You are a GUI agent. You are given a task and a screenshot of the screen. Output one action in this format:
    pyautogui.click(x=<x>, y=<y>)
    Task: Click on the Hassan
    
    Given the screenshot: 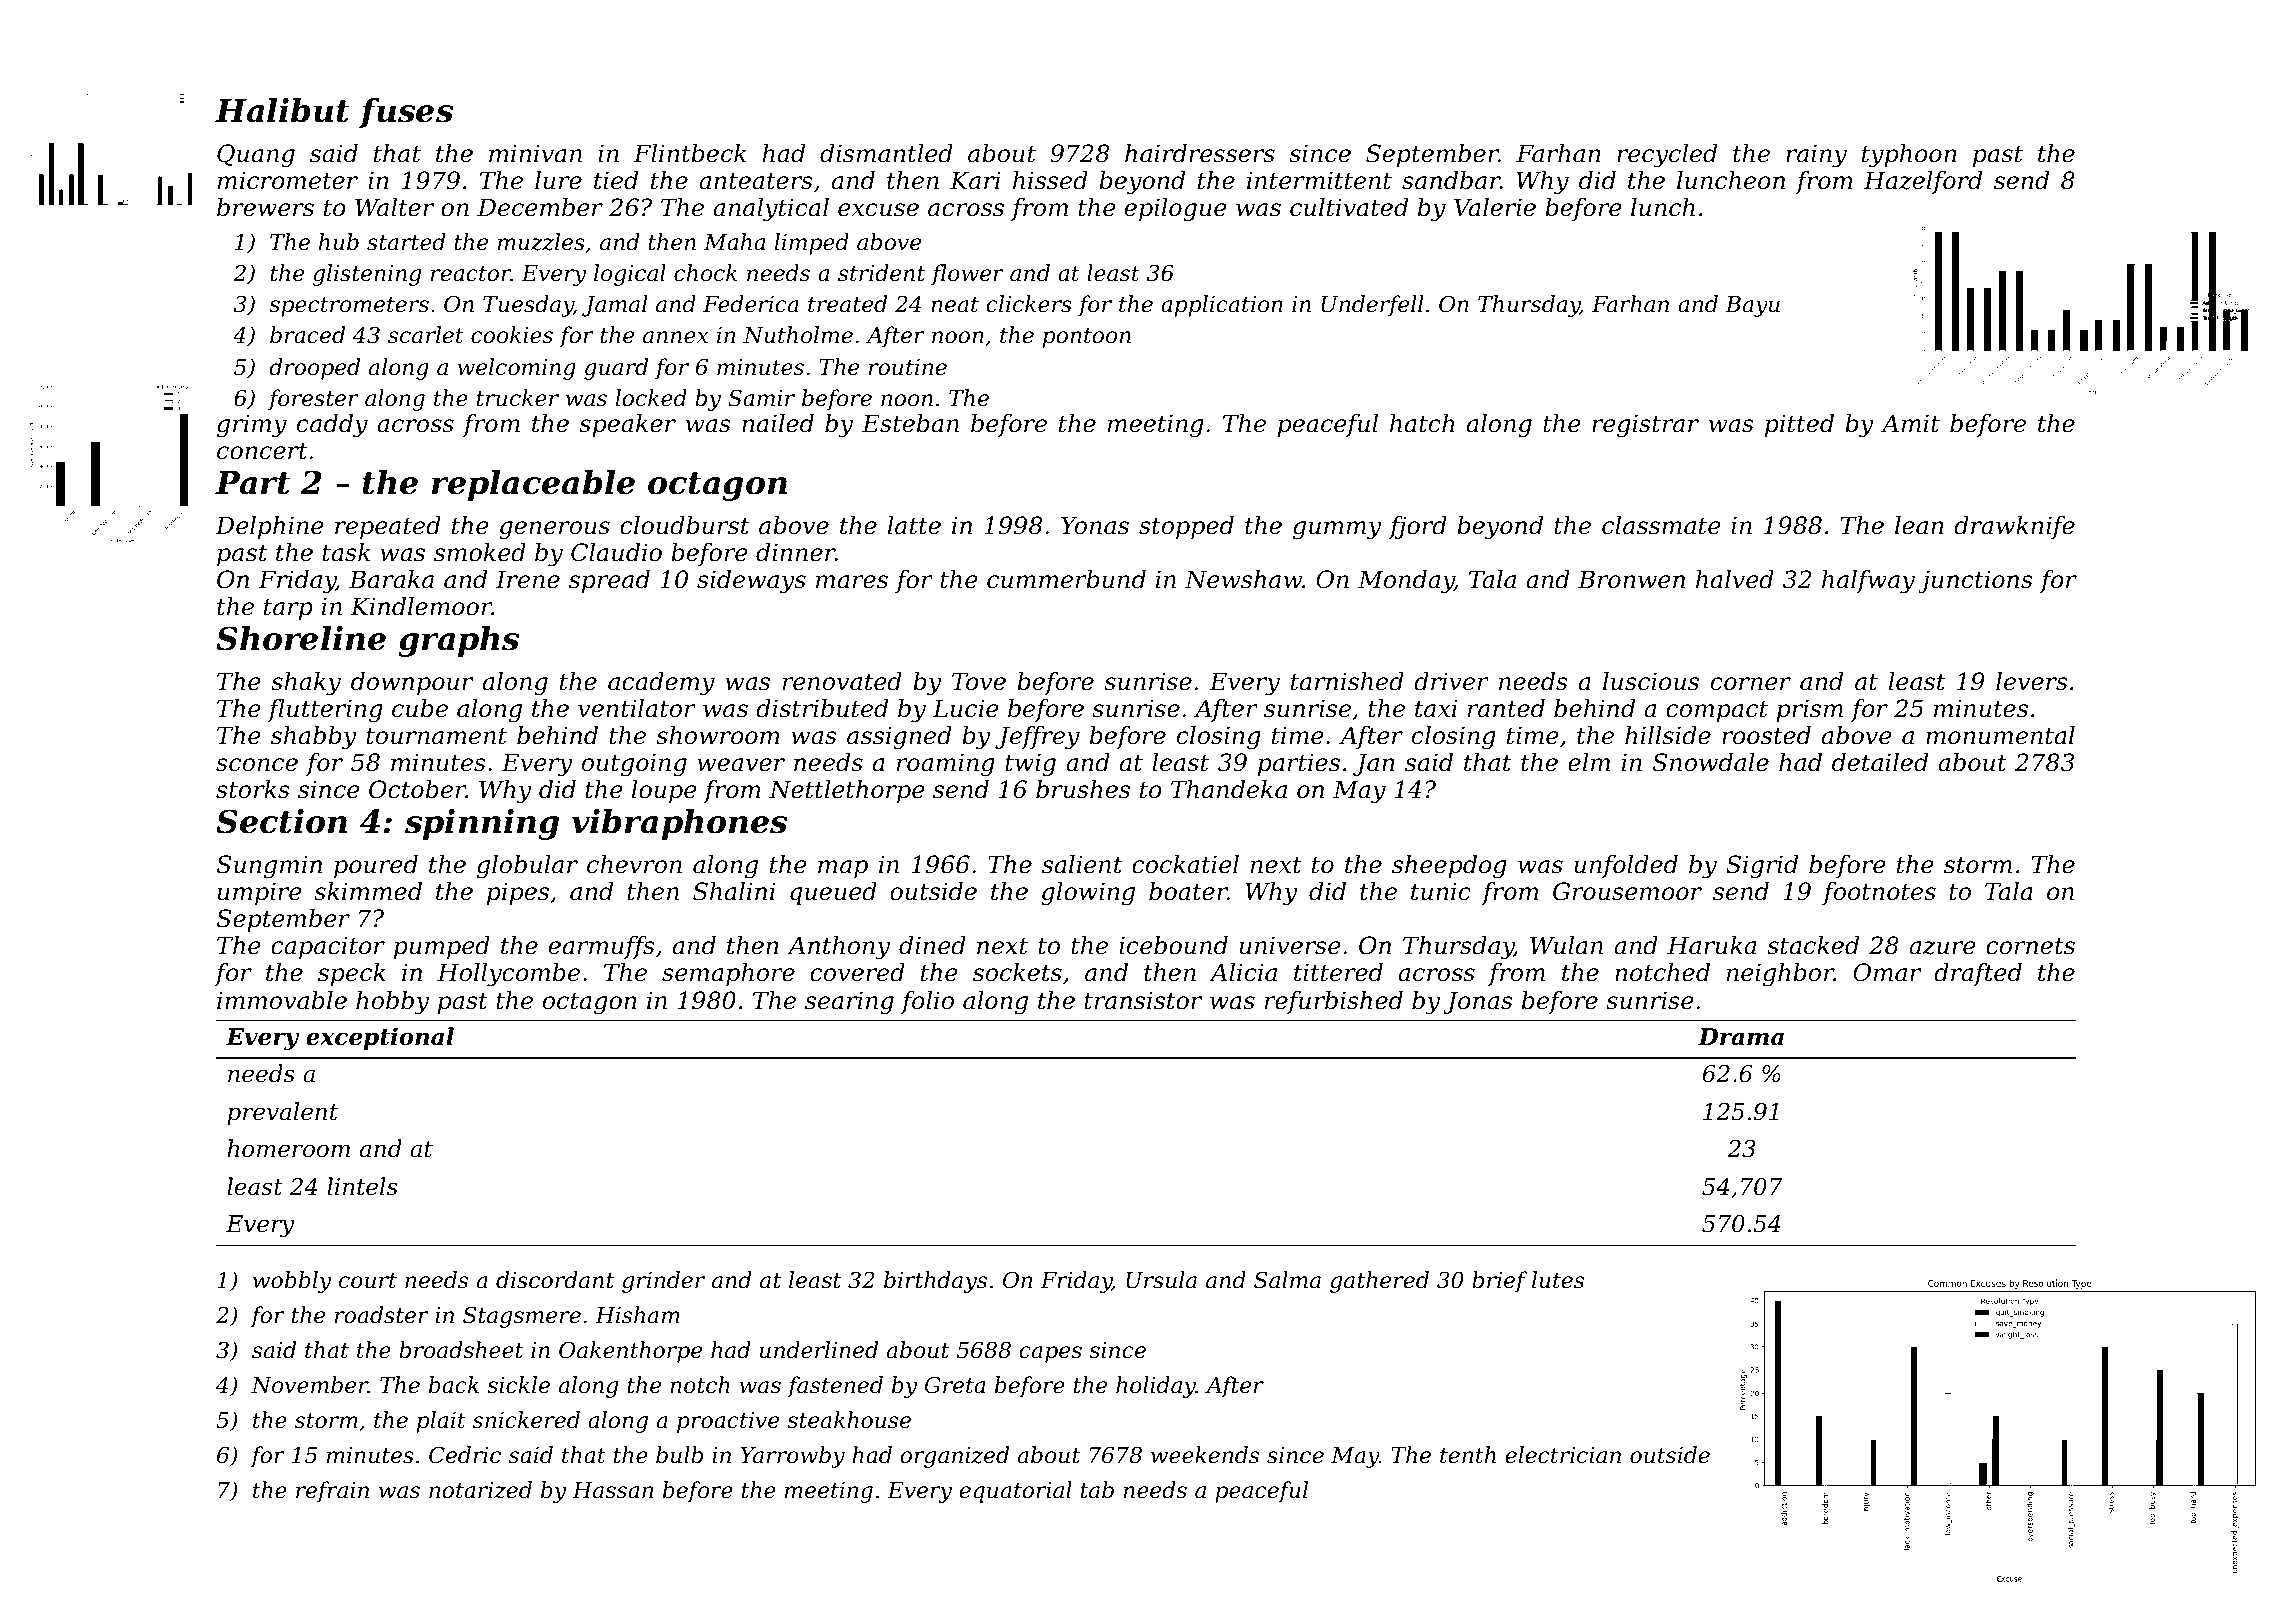 What is the action you would take?
    pyautogui.click(x=613, y=1490)
